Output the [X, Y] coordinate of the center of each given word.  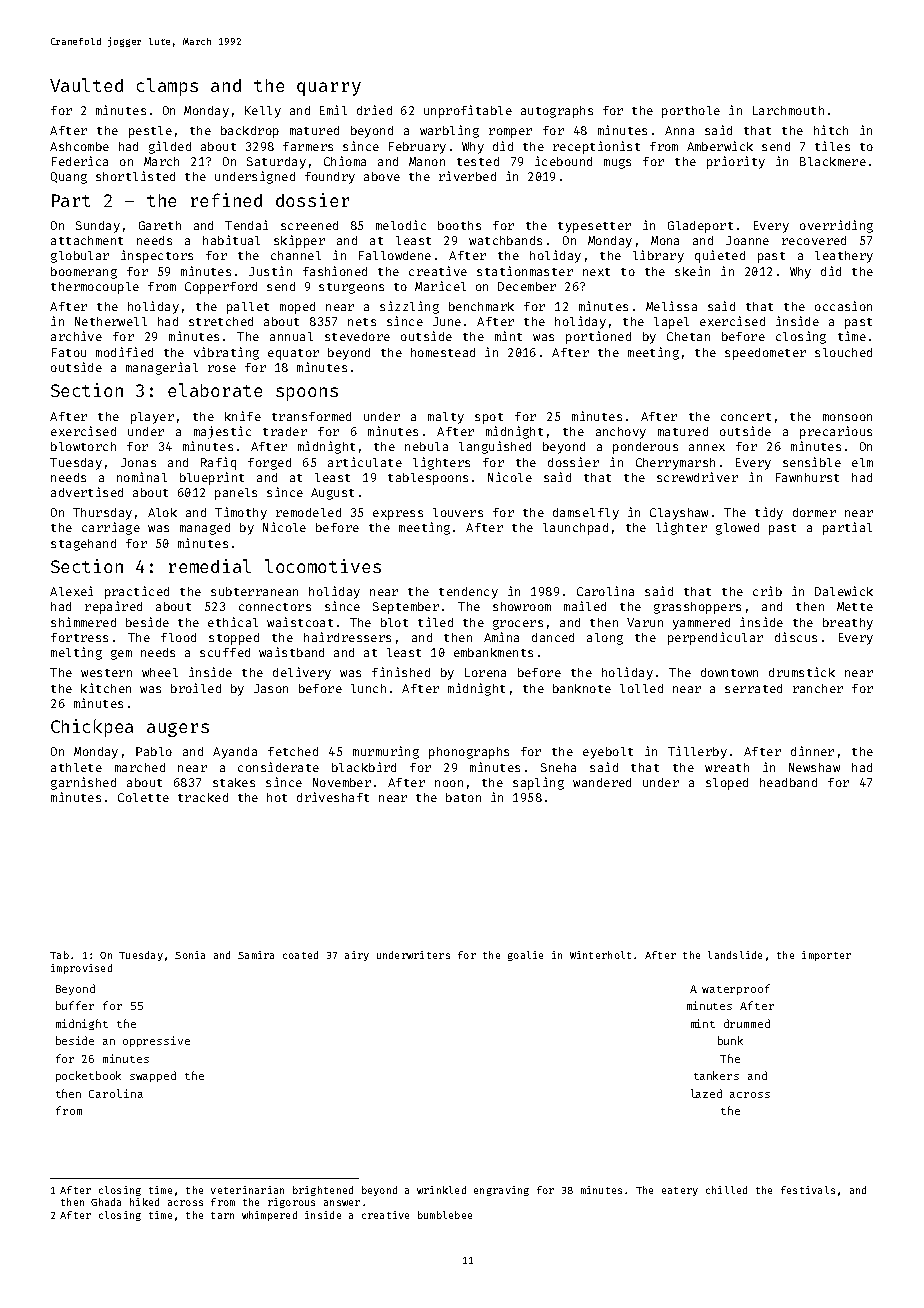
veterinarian [247, 1190]
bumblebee [445, 1215]
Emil [333, 110]
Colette [143, 797]
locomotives [323, 566]
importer [826, 956]
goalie [525, 956]
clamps [167, 87]
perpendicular [715, 638]
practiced [137, 592]
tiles [832, 146]
